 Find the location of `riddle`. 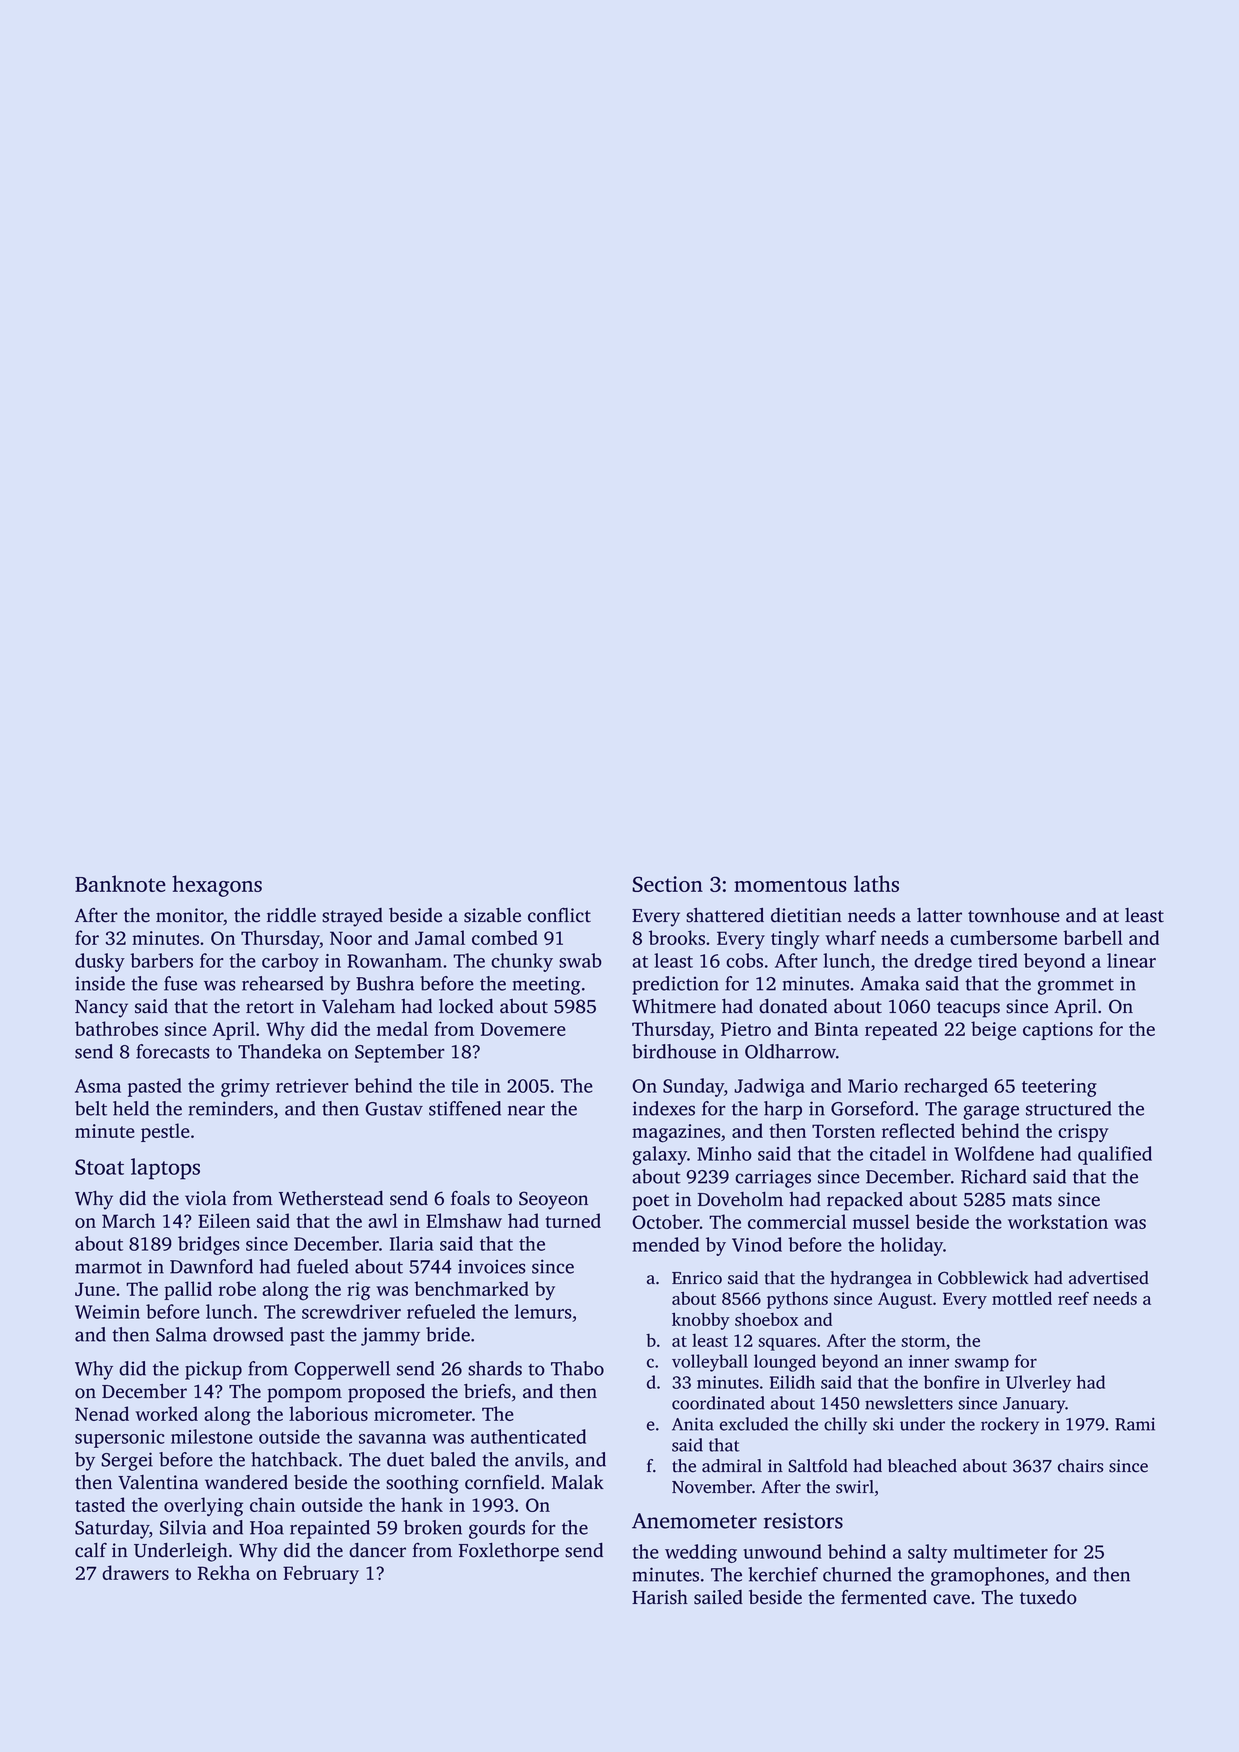

riddle is located at coordinates (291, 915).
